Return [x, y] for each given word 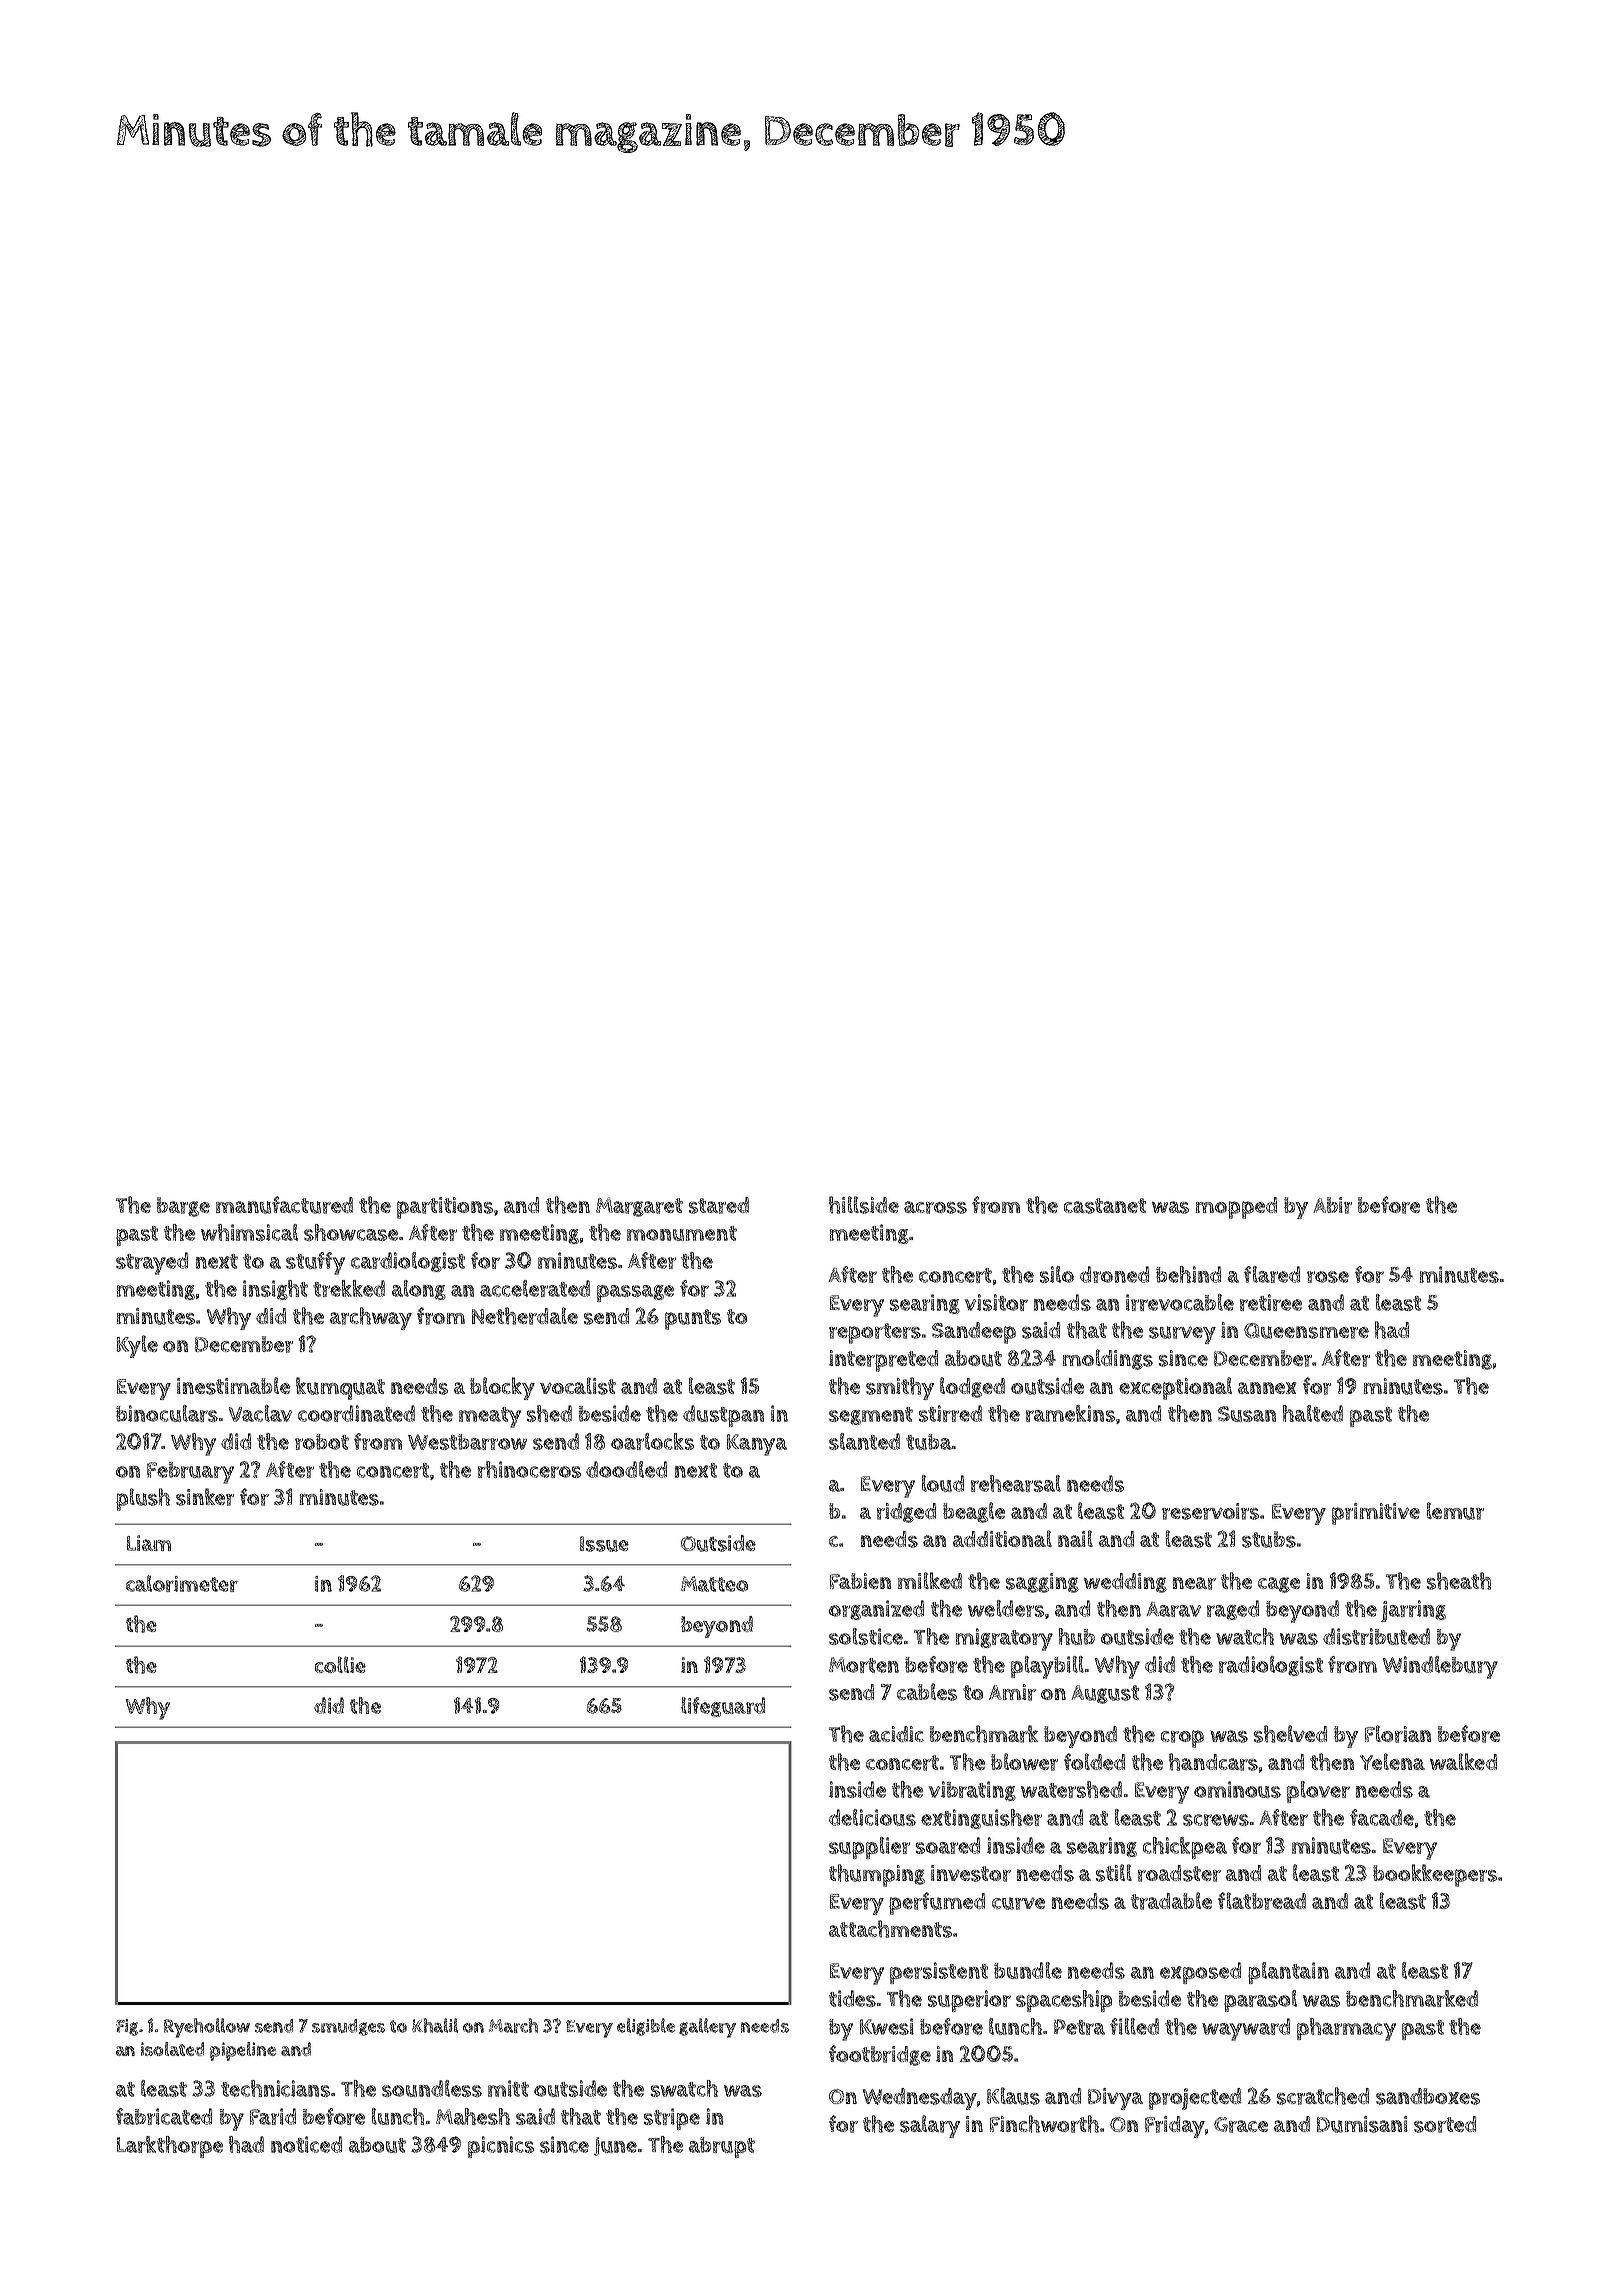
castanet [1105, 1206]
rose [1328, 1277]
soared [948, 1845]
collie [340, 1664]
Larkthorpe [170, 2147]
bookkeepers [1435, 1875]
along [419, 1290]
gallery [707, 2028]
